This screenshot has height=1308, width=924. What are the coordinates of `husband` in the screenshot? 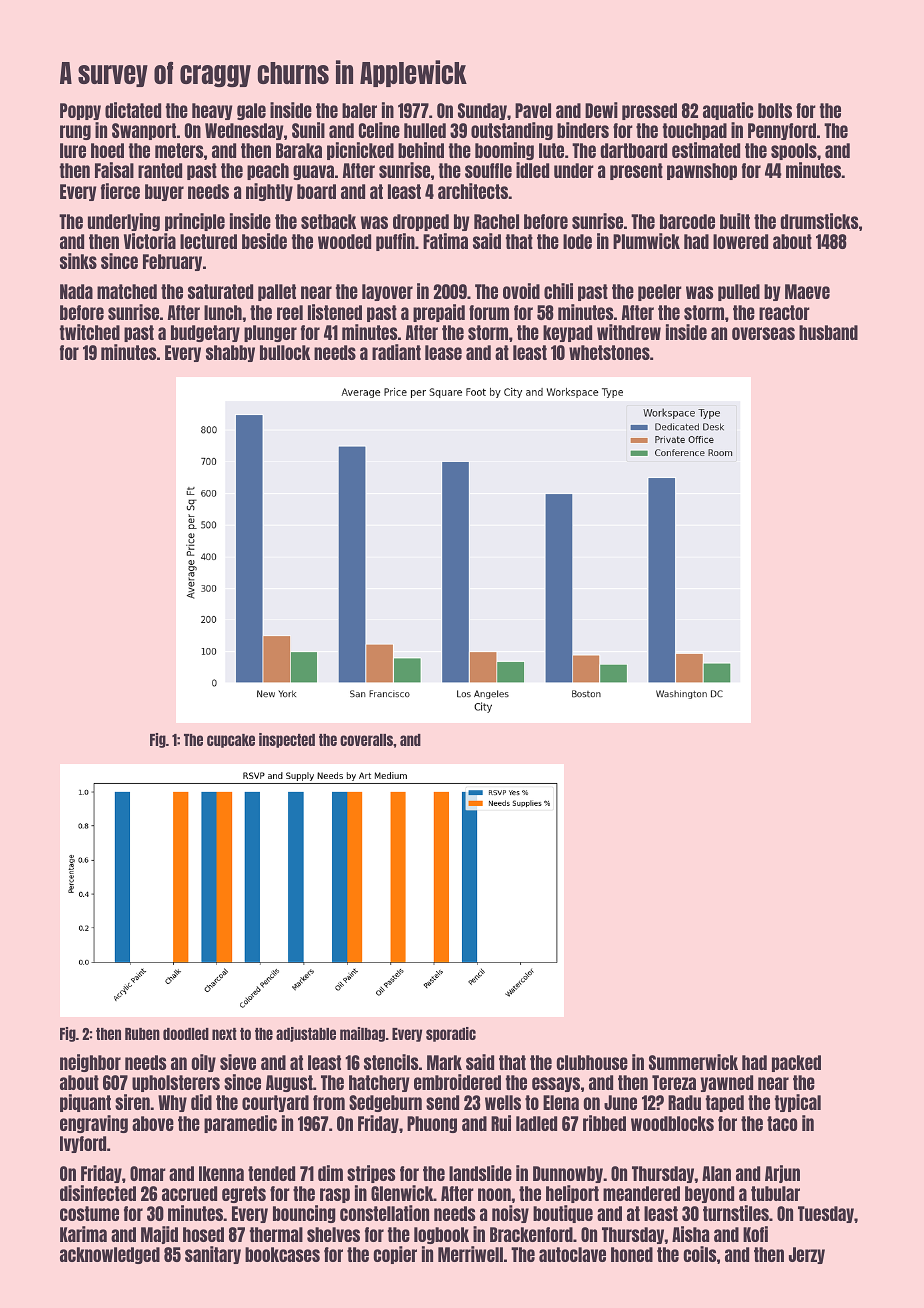 It's located at (828, 332).
